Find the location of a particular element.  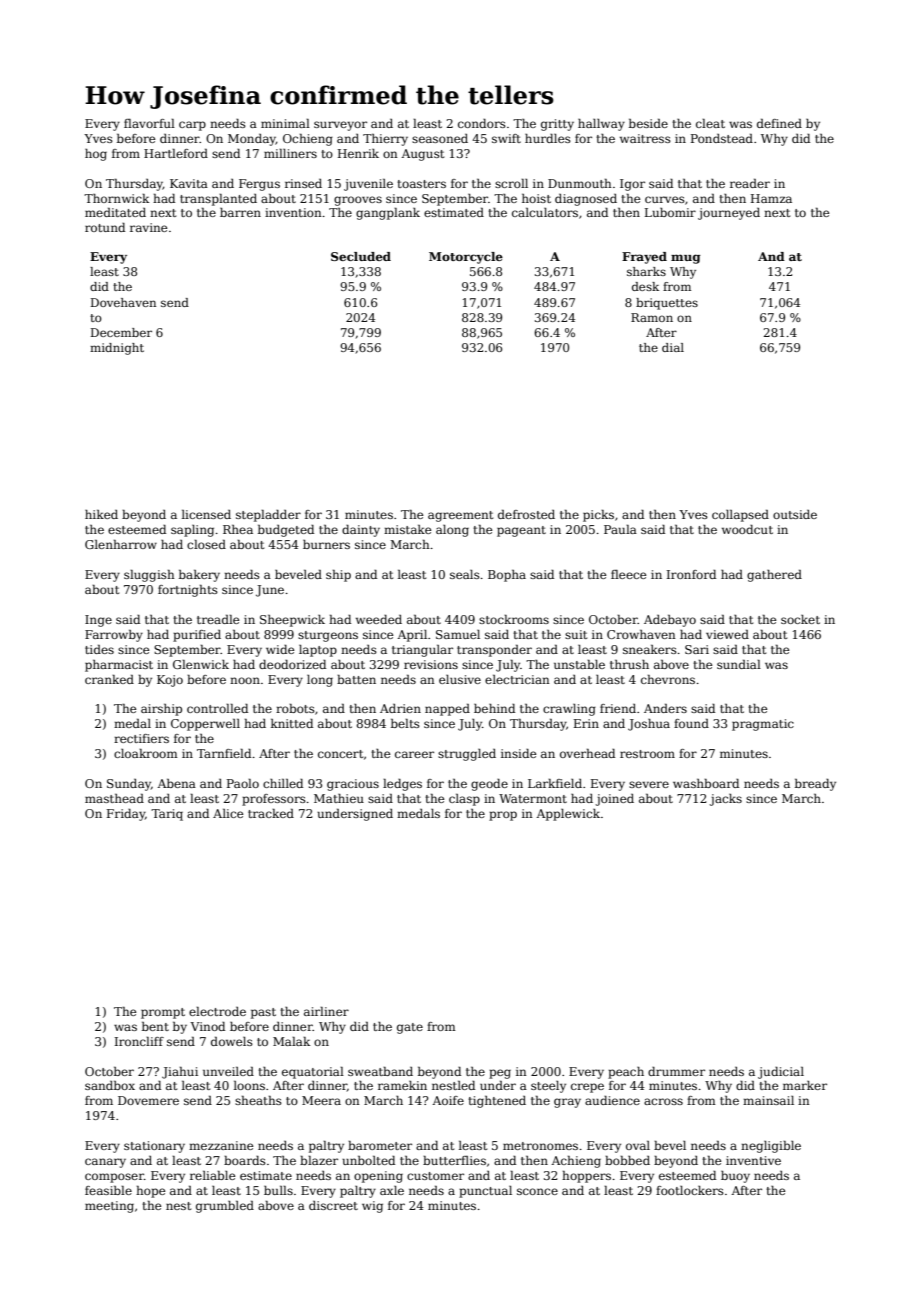

flavorful is located at coordinates (149, 123).
